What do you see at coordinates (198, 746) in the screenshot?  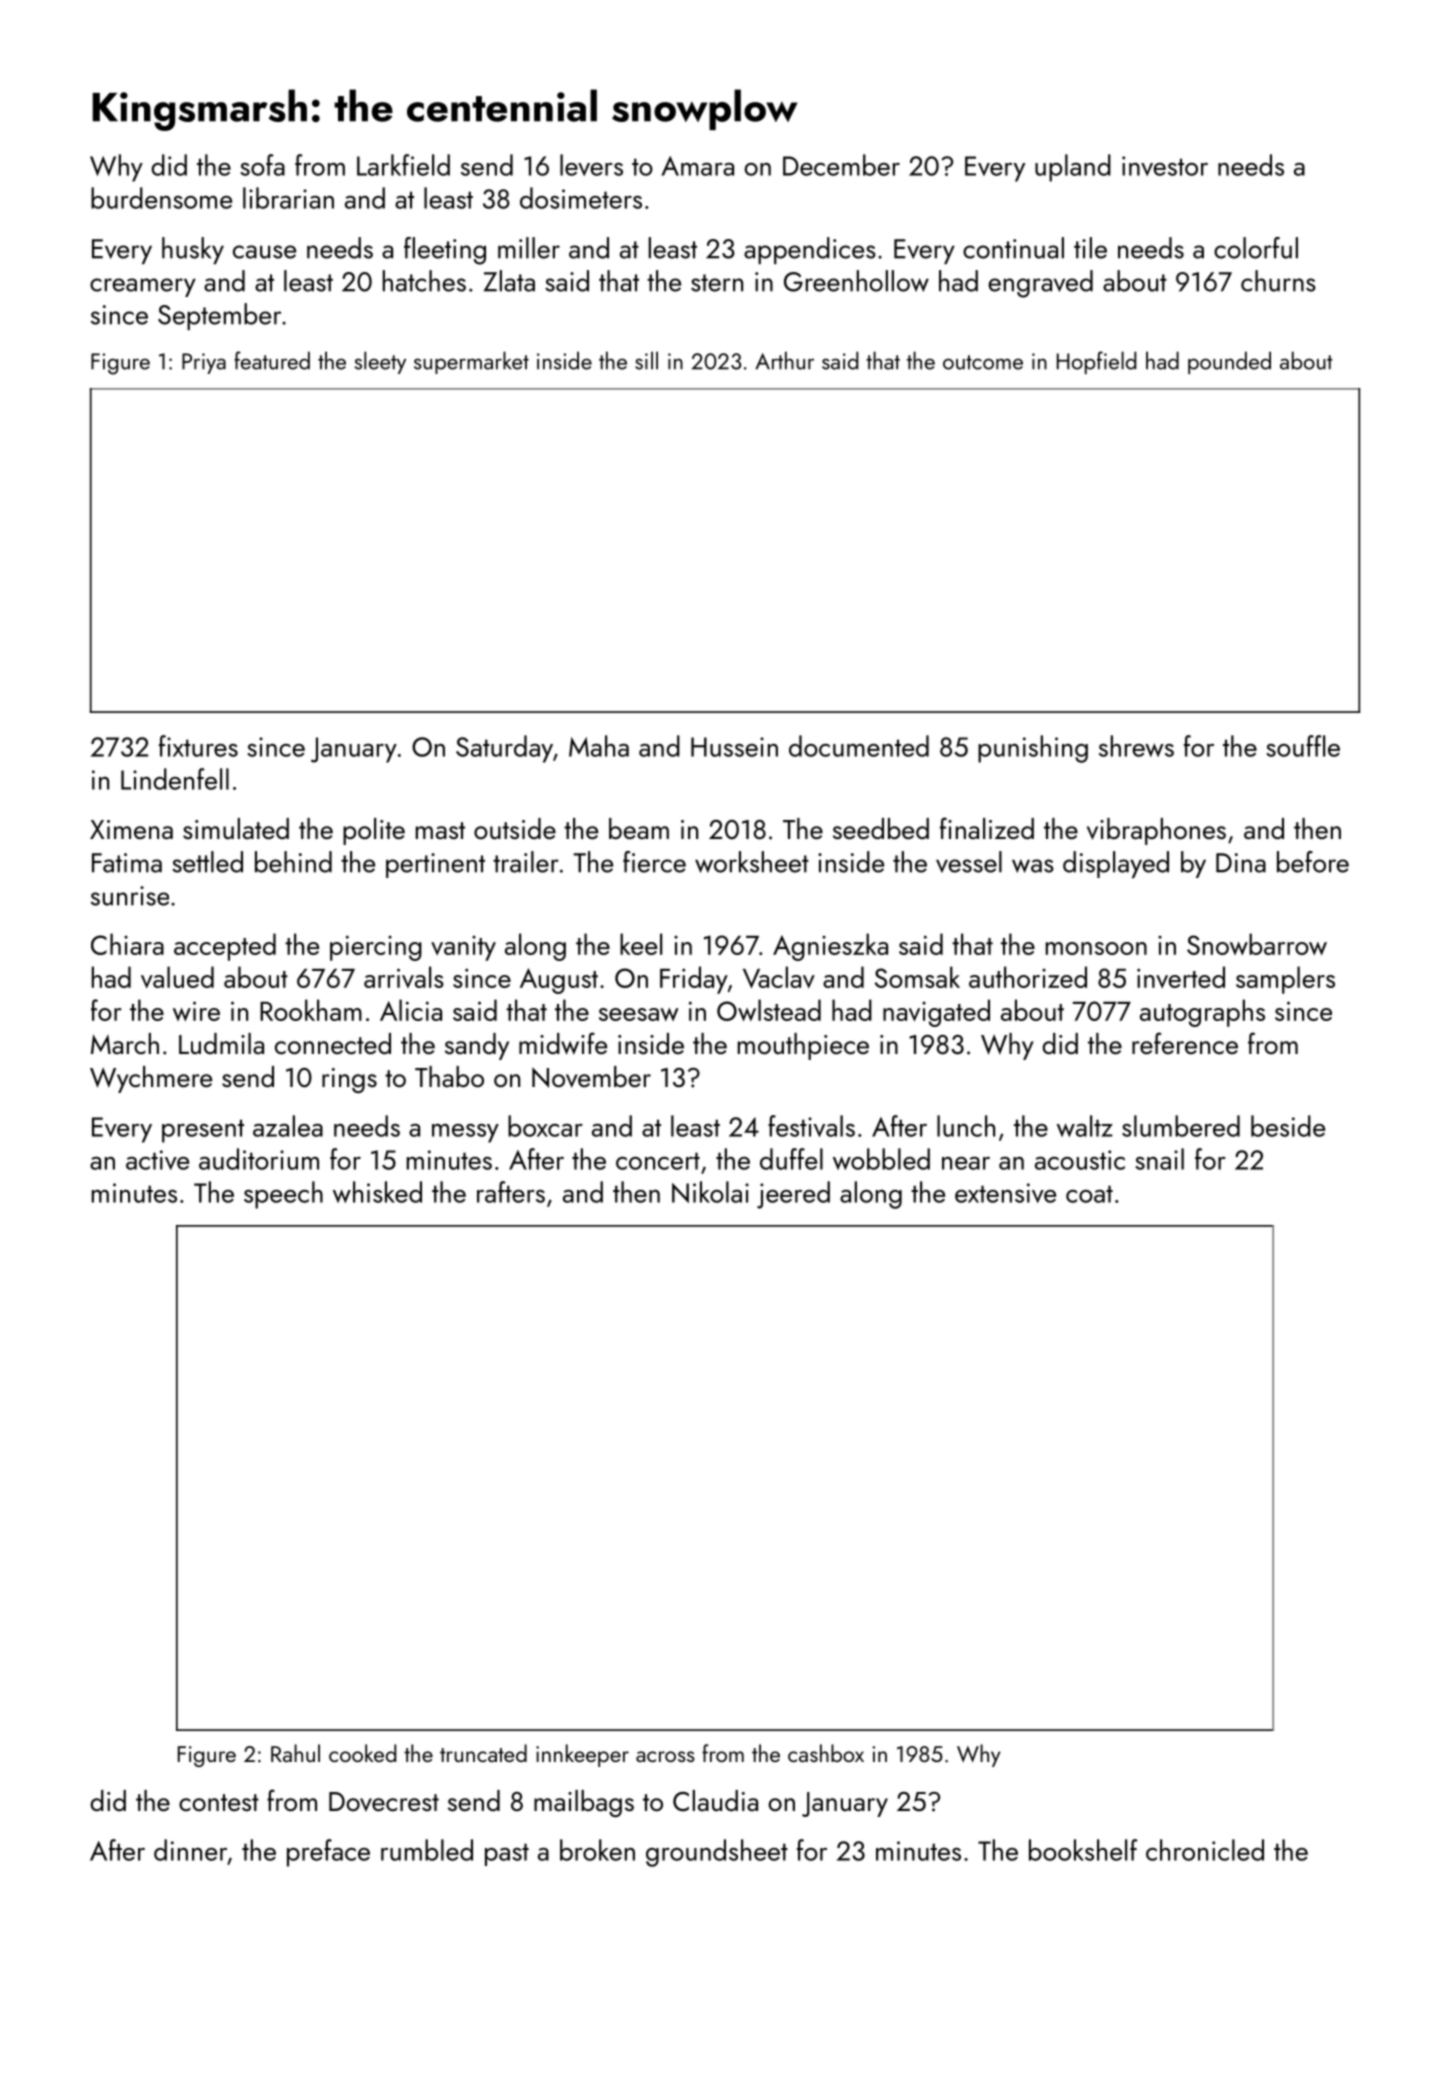 I see `fixtures` at bounding box center [198, 746].
